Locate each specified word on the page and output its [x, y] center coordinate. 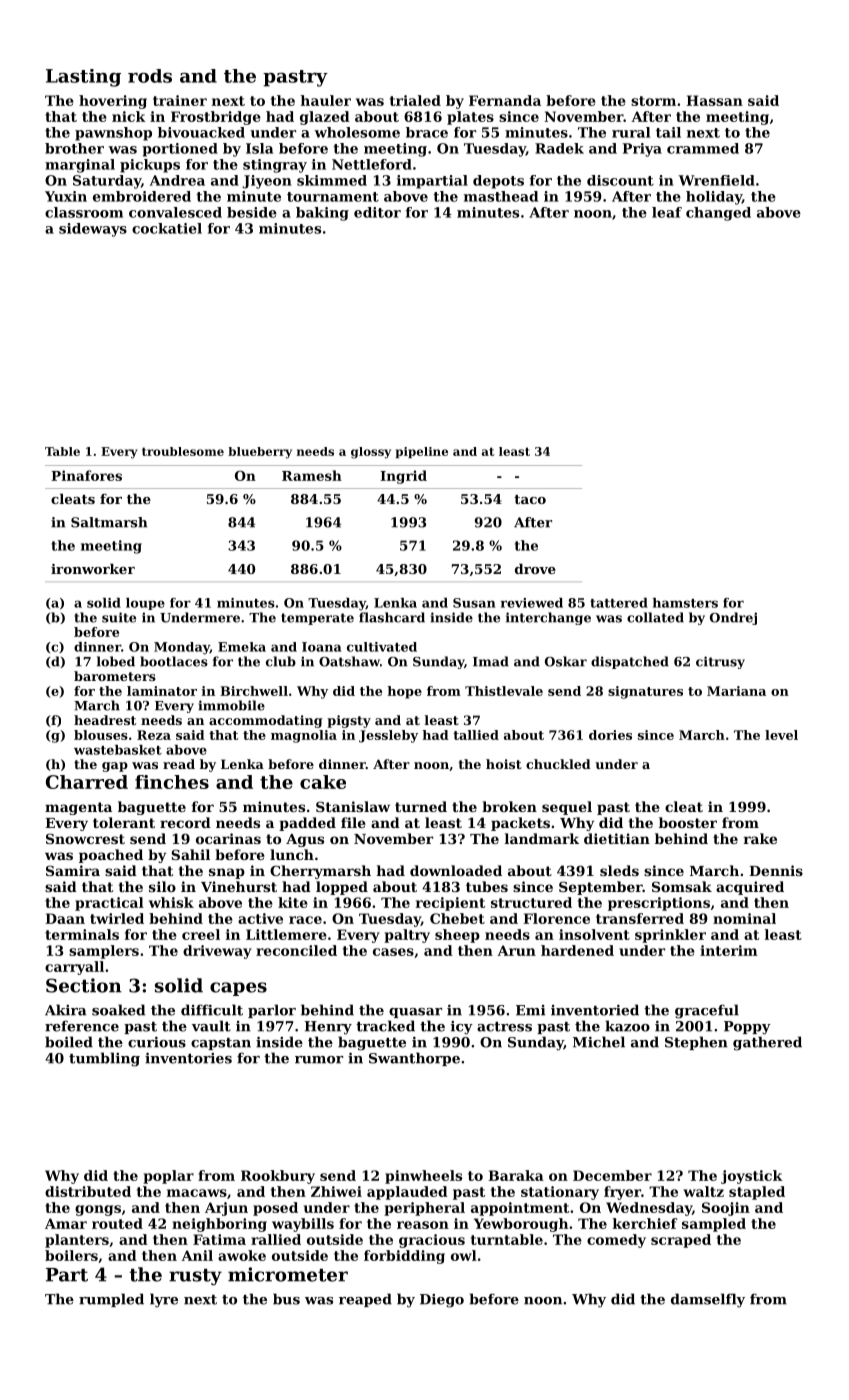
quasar [415, 1013]
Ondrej [733, 618]
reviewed [532, 603]
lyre [164, 1300]
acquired [750, 888]
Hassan [714, 100]
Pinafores [86, 475]
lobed [116, 661]
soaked [118, 1010]
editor [377, 212]
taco [530, 499]
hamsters [685, 603]
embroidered [142, 196]
